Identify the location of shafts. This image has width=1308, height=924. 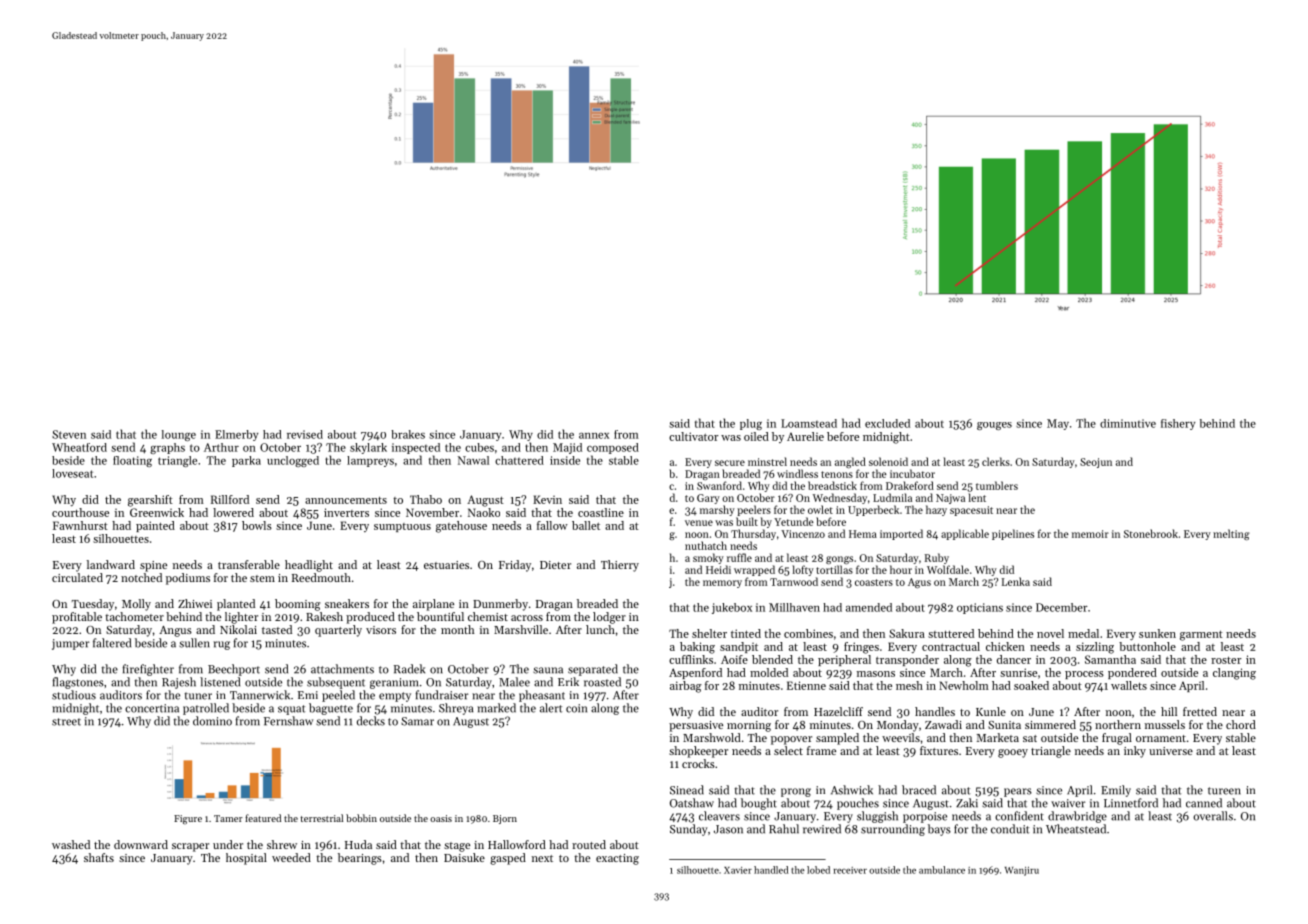
(99, 857).
